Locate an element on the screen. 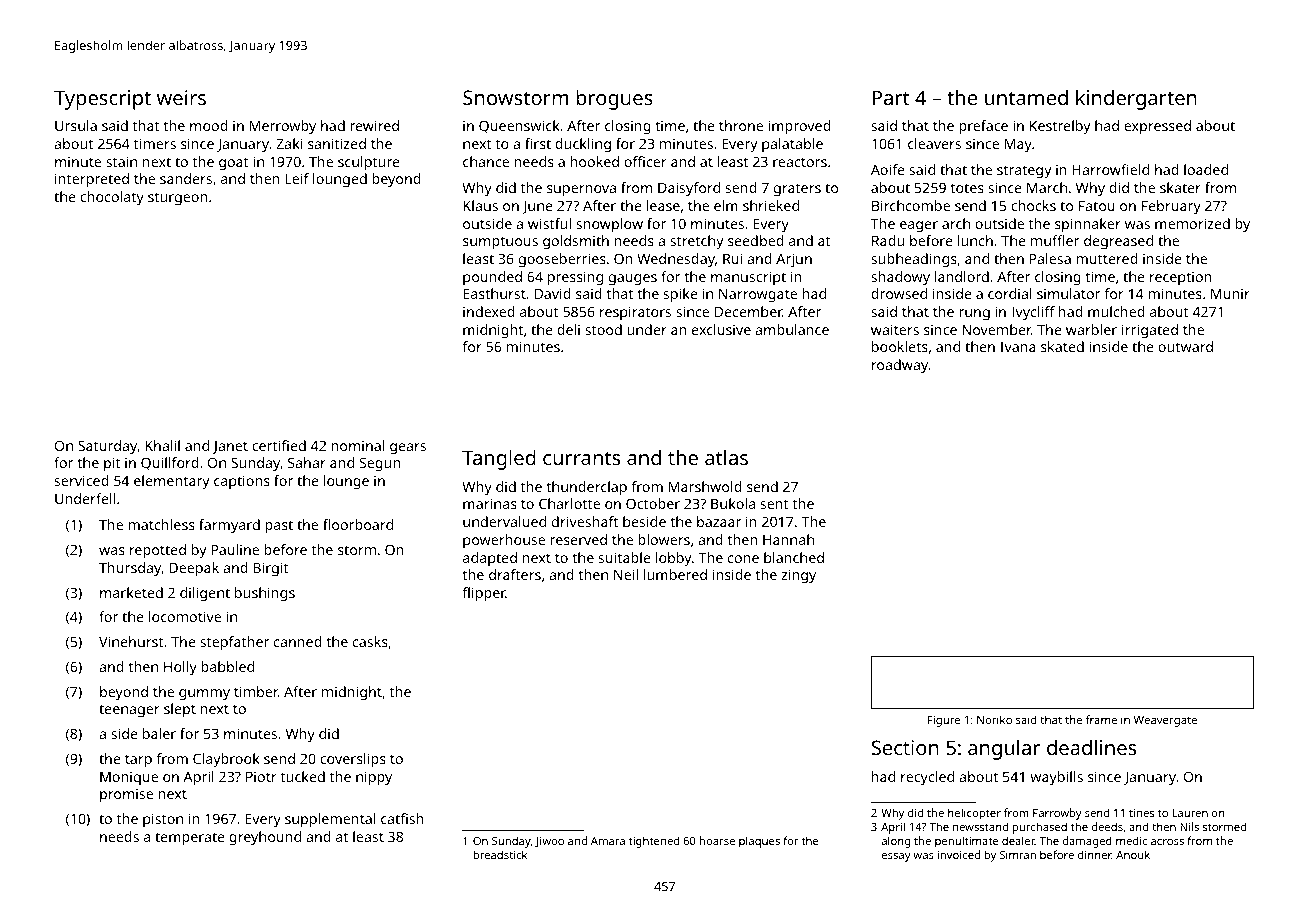 The width and height of the screenshot is (1308, 924). roadway is located at coordinates (900, 366).
